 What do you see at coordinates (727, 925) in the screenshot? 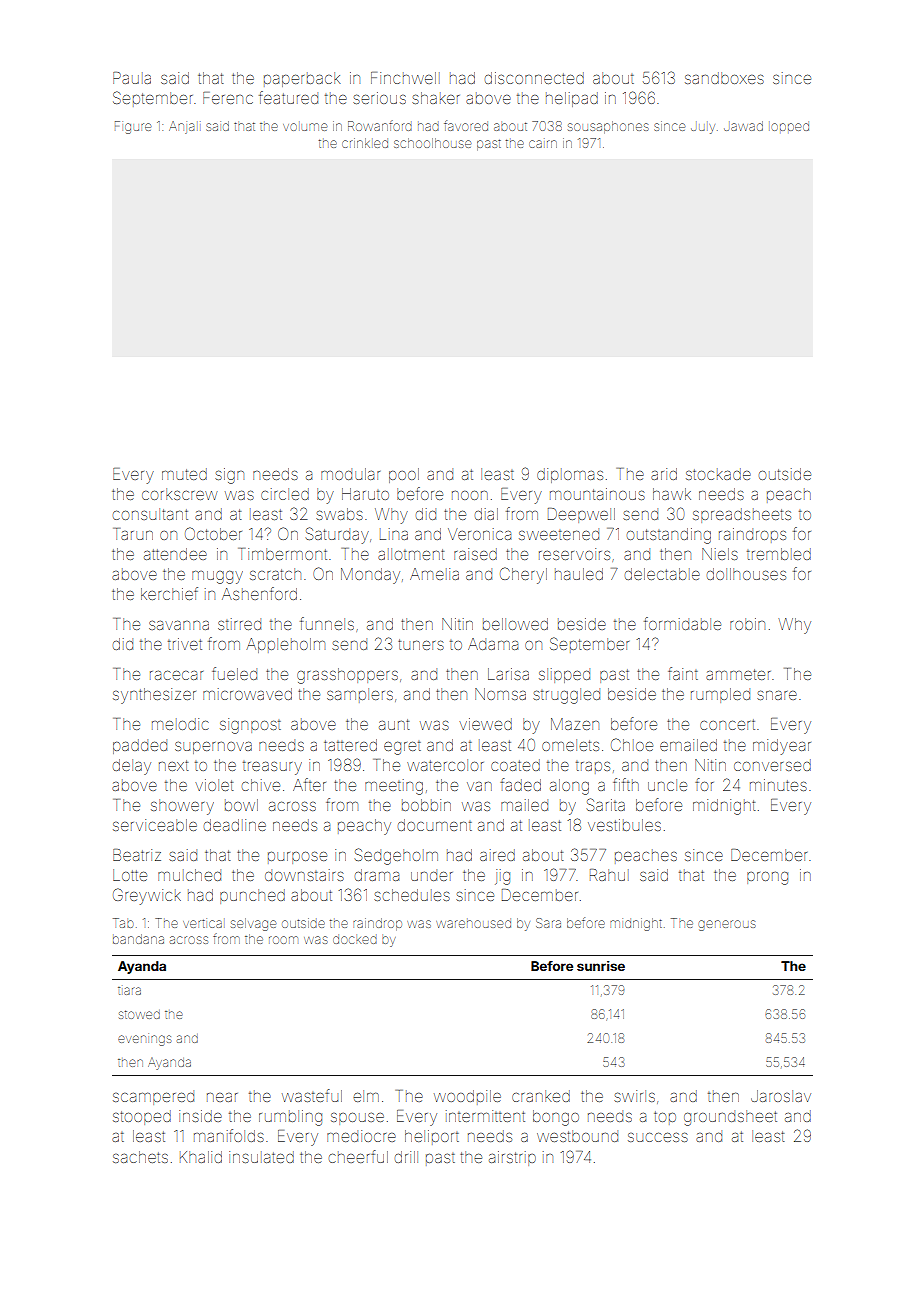
I see `generous` at bounding box center [727, 925].
